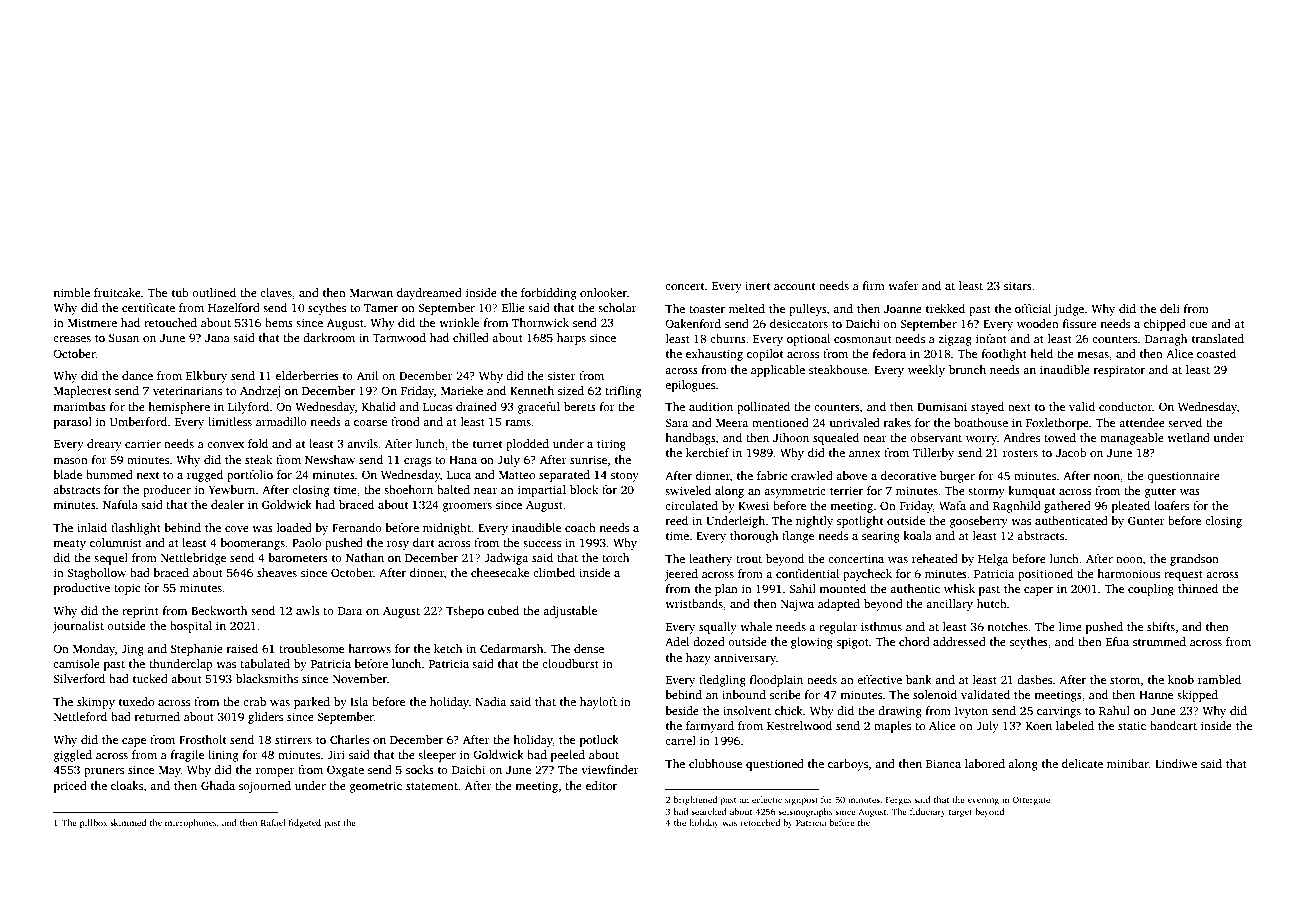 This document has width=1308, height=924. Describe the element at coordinates (749, 559) in the document. I see `trout` at that location.
